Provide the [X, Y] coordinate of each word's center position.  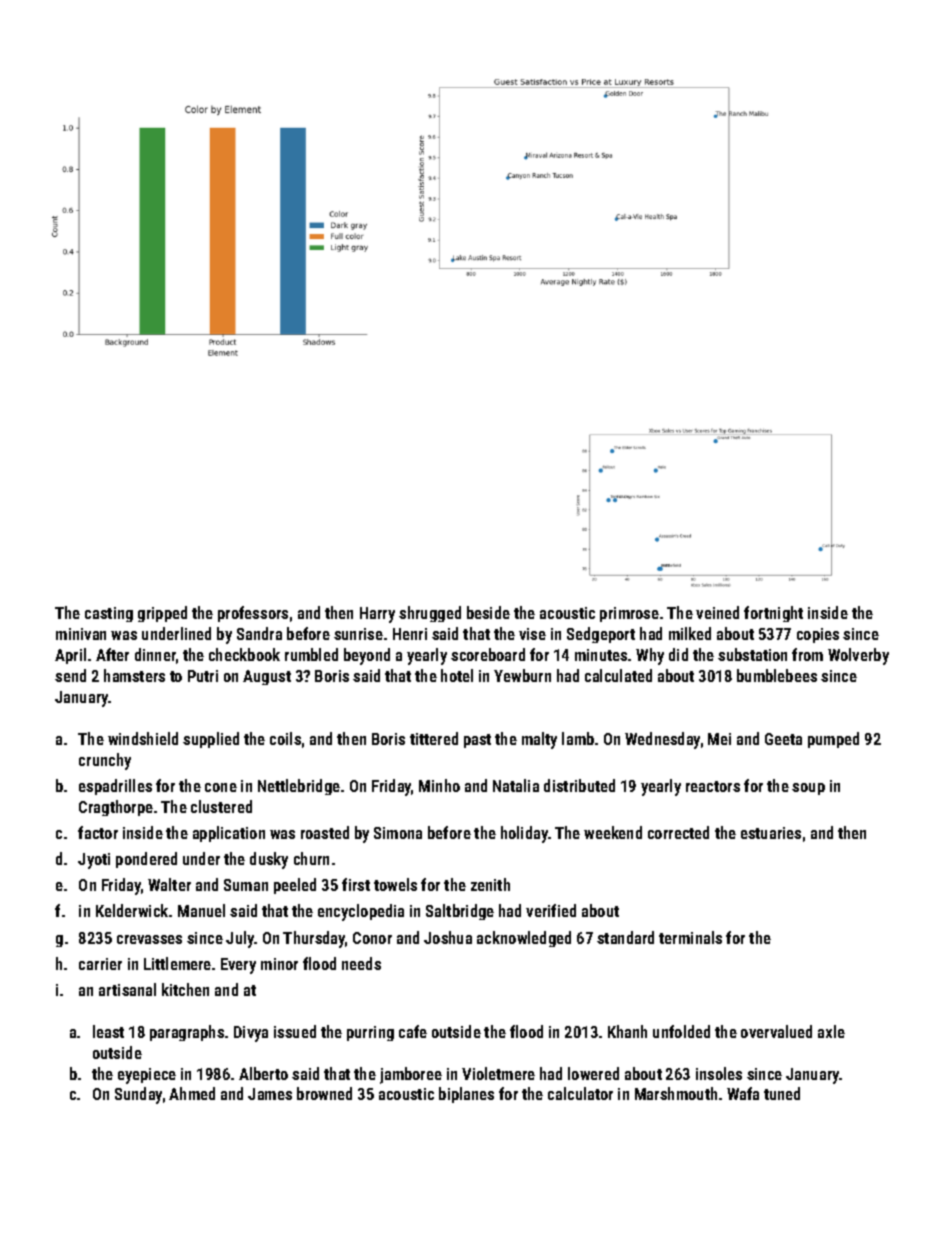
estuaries [771, 833]
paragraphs [187, 1033]
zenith [490, 884]
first [356, 884]
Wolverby [858, 656]
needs [361, 963]
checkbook [244, 654]
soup [808, 789]
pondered [146, 860]
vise [532, 634]
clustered [221, 806]
